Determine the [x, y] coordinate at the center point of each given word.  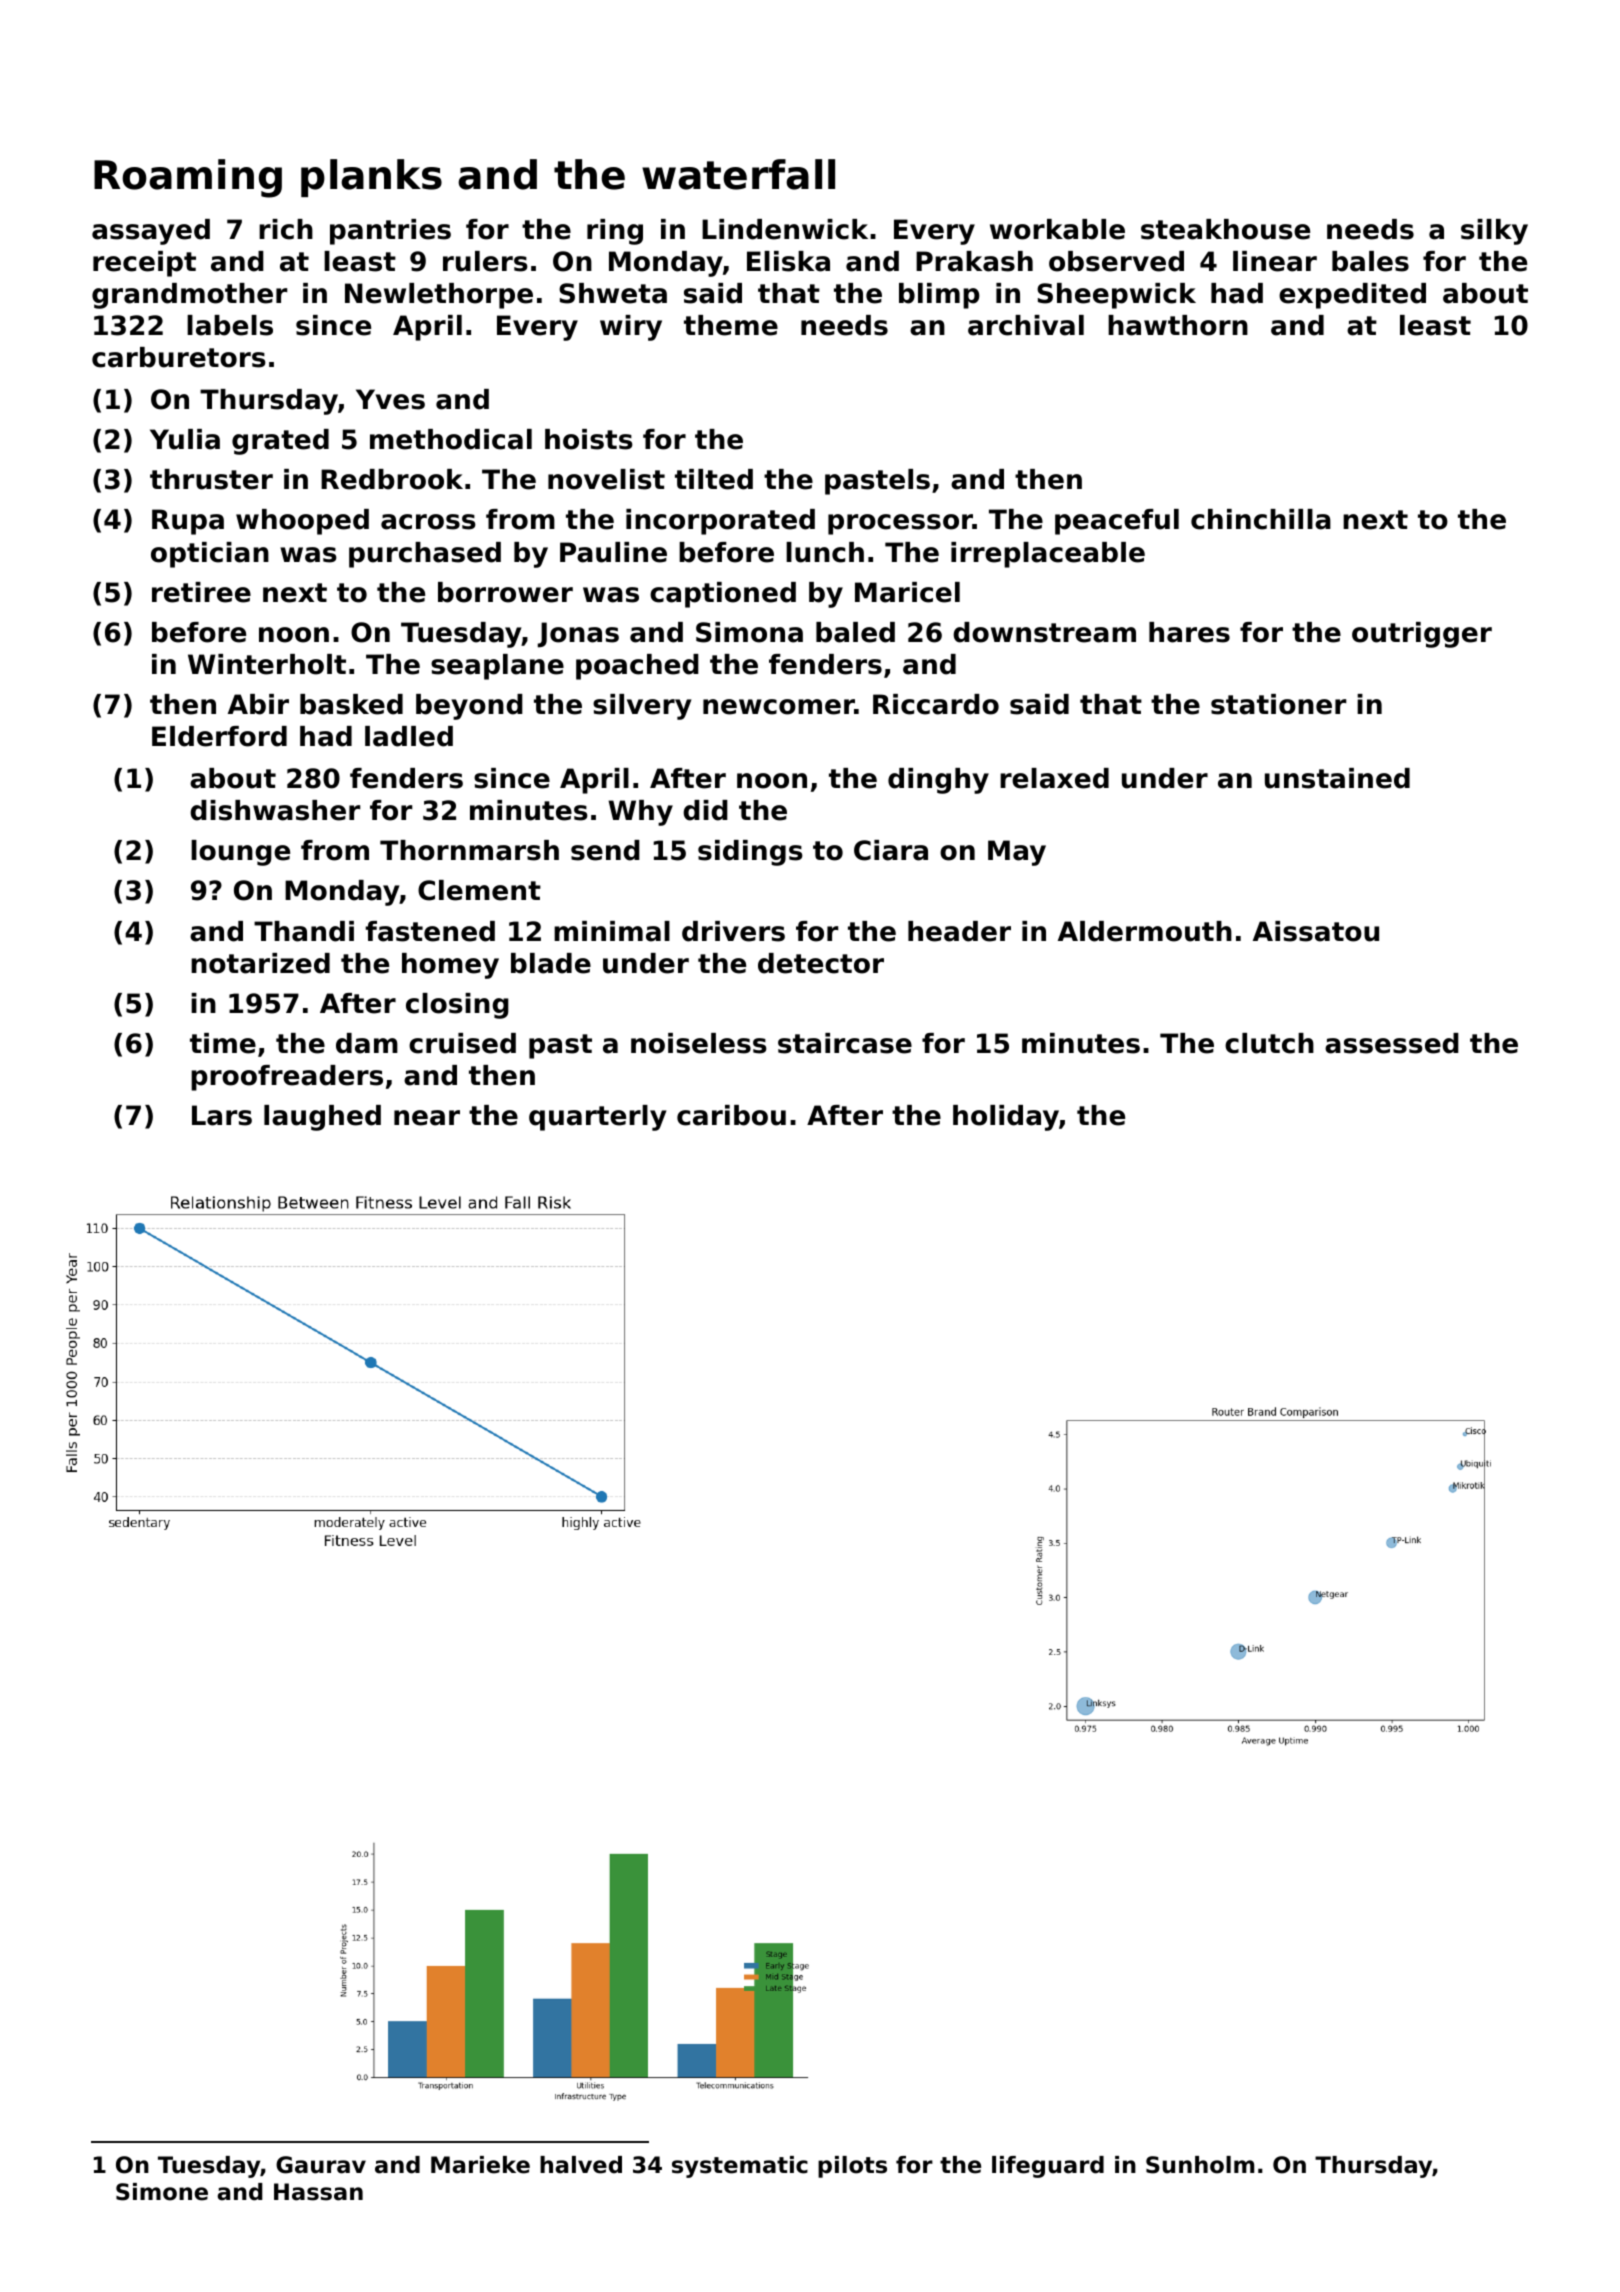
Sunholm [1200, 2165]
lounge [240, 853]
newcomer [779, 707]
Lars [222, 1115]
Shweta [613, 293]
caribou [731, 1115]
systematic [740, 2167]
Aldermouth [1145, 931]
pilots [852, 2167]
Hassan [318, 2192]
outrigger [1422, 635]
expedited [1352, 296]
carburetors [179, 357]
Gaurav [321, 2165]
